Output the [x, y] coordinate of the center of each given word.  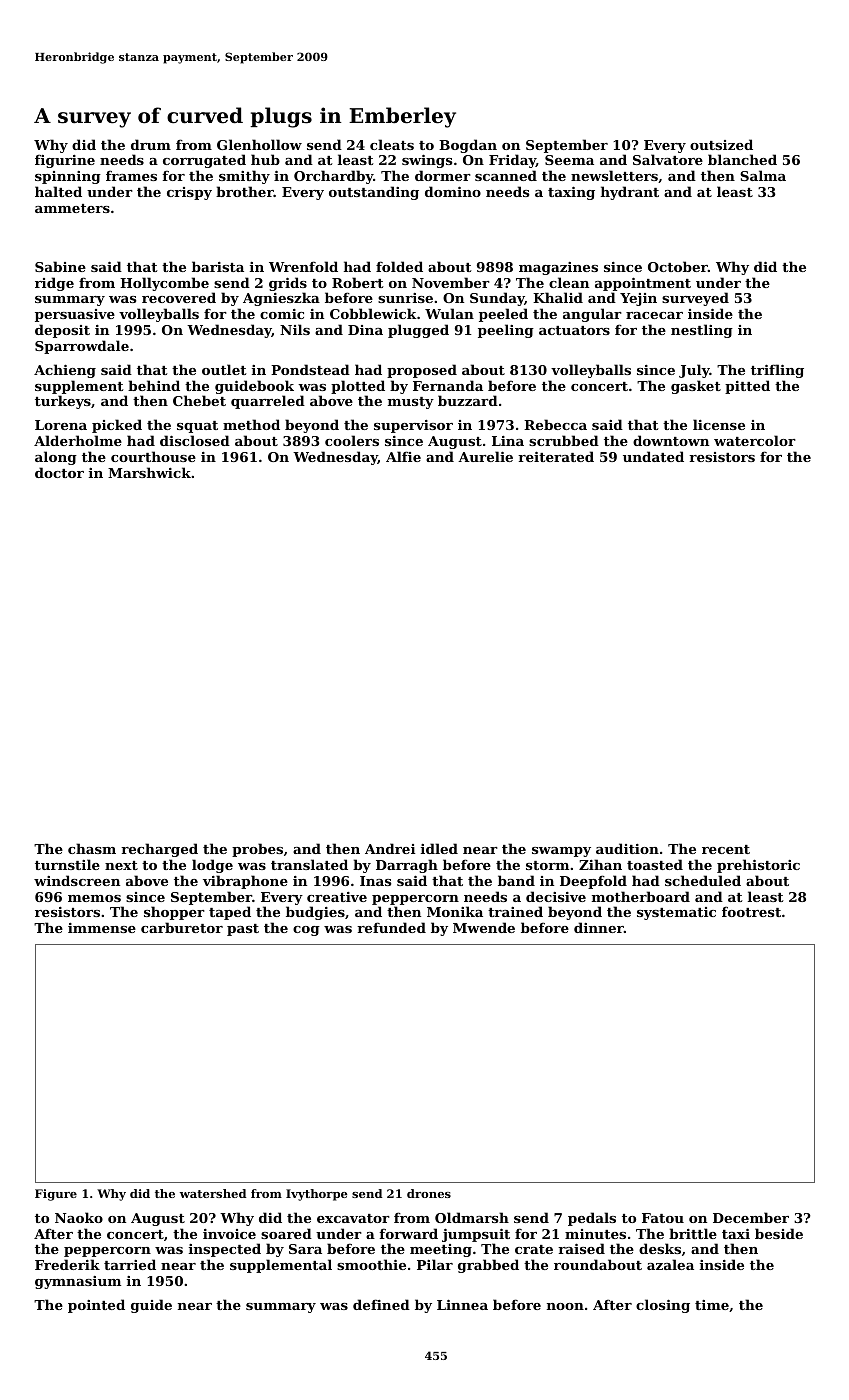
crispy [189, 193]
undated [653, 456]
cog [306, 931]
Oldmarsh [472, 1217]
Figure [56, 1195]
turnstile [67, 864]
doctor [59, 472]
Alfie [403, 456]
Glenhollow [259, 144]
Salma [763, 175]
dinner [599, 927]
